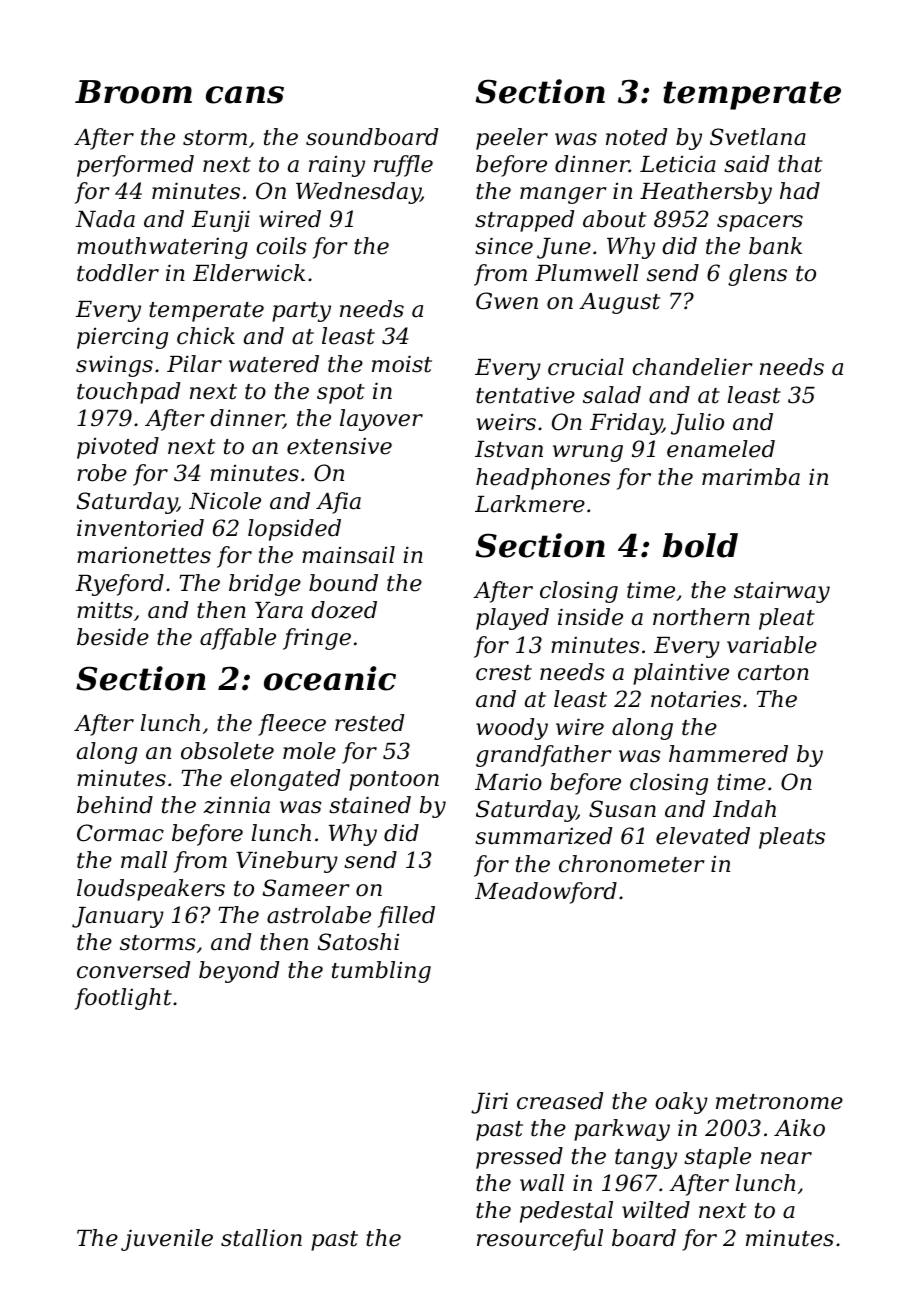 Image resolution: width=924 pixels, height=1314 pixels. What do you see at coordinates (504, 673) in the image?
I see `crest` at bounding box center [504, 673].
